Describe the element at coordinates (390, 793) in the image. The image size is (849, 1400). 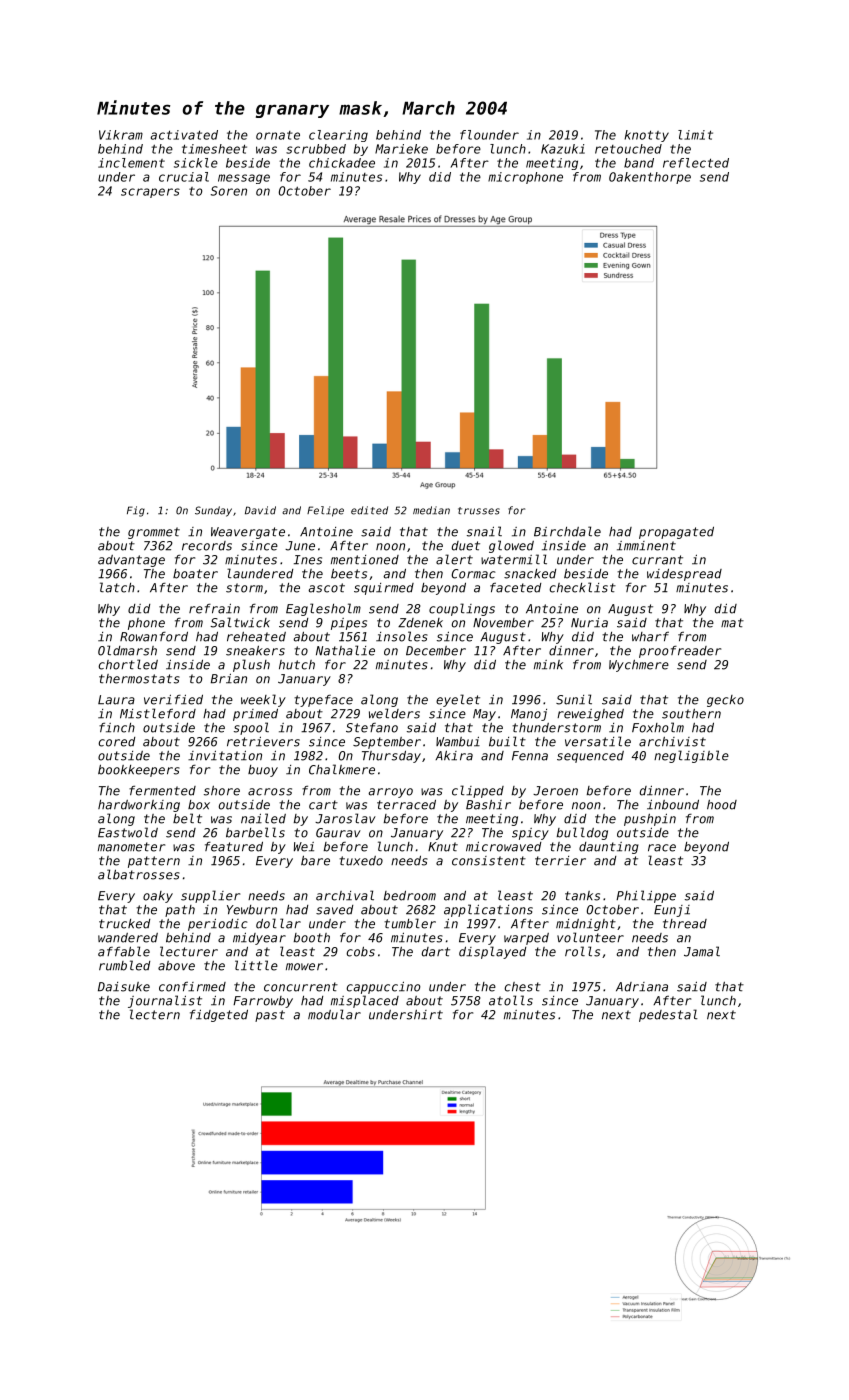
I see `arroyo` at that location.
